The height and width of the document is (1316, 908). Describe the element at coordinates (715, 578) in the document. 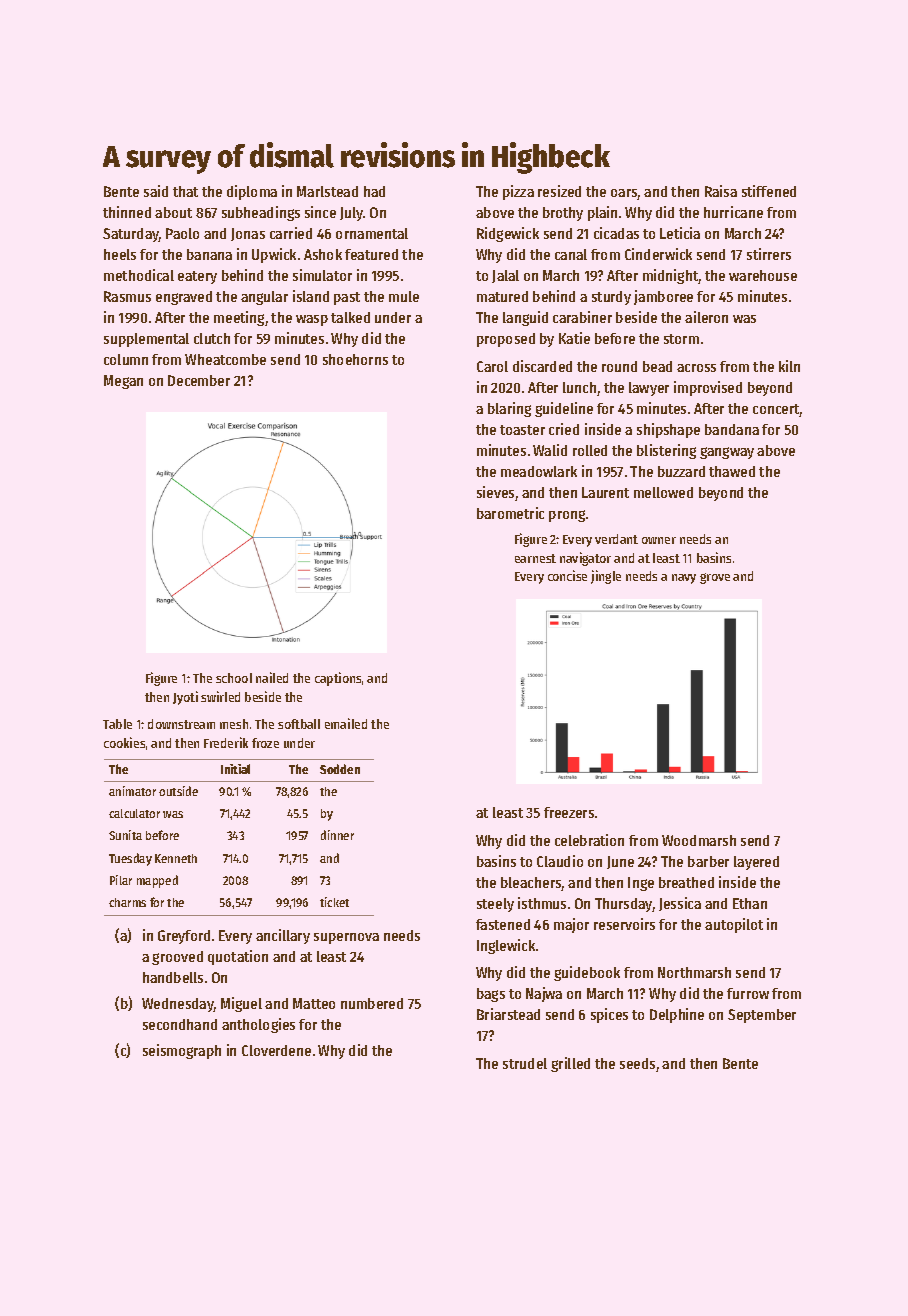

I see `grove` at that location.
